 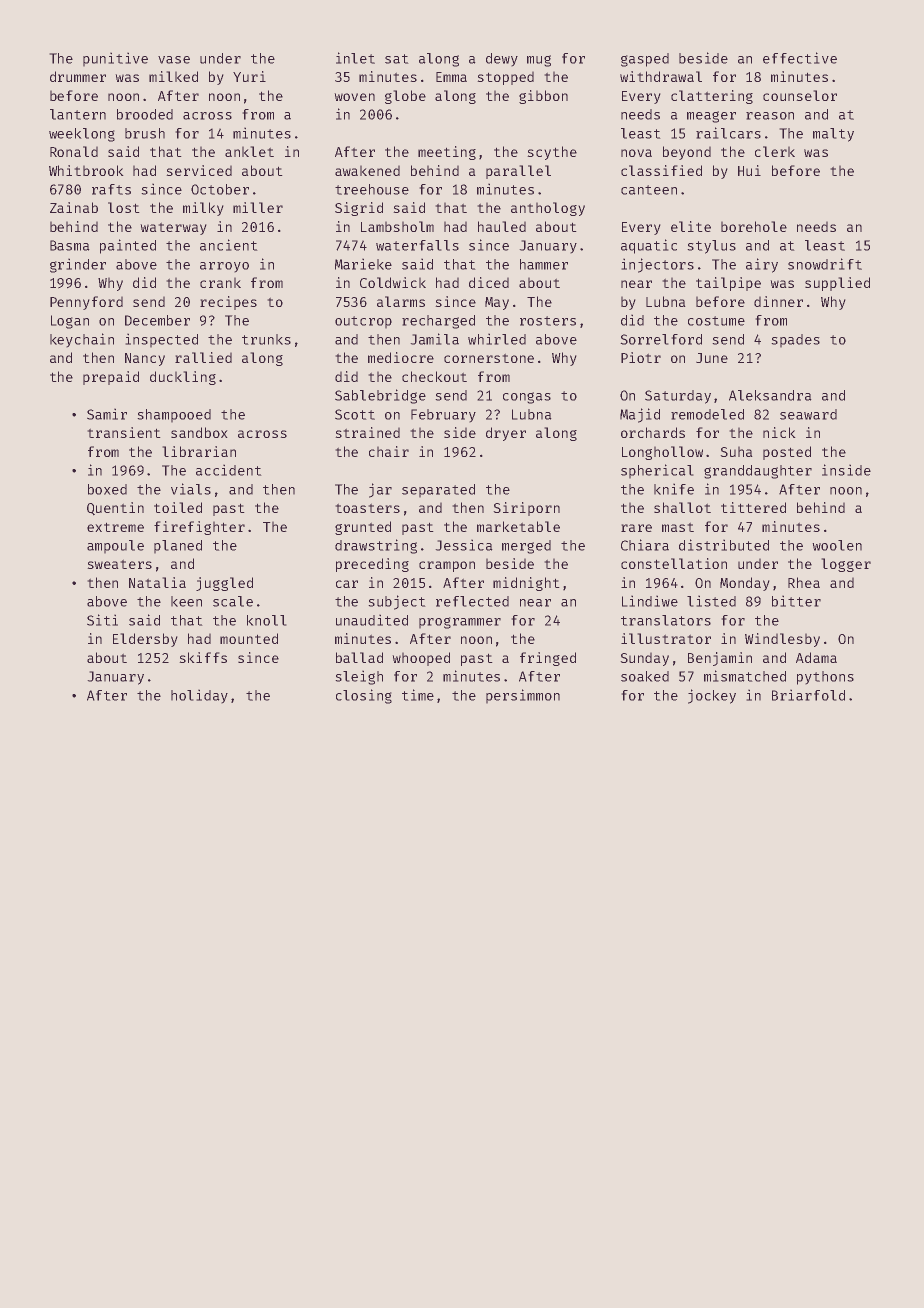 What do you see at coordinates (816, 657) in the screenshot?
I see `Adama` at bounding box center [816, 657].
